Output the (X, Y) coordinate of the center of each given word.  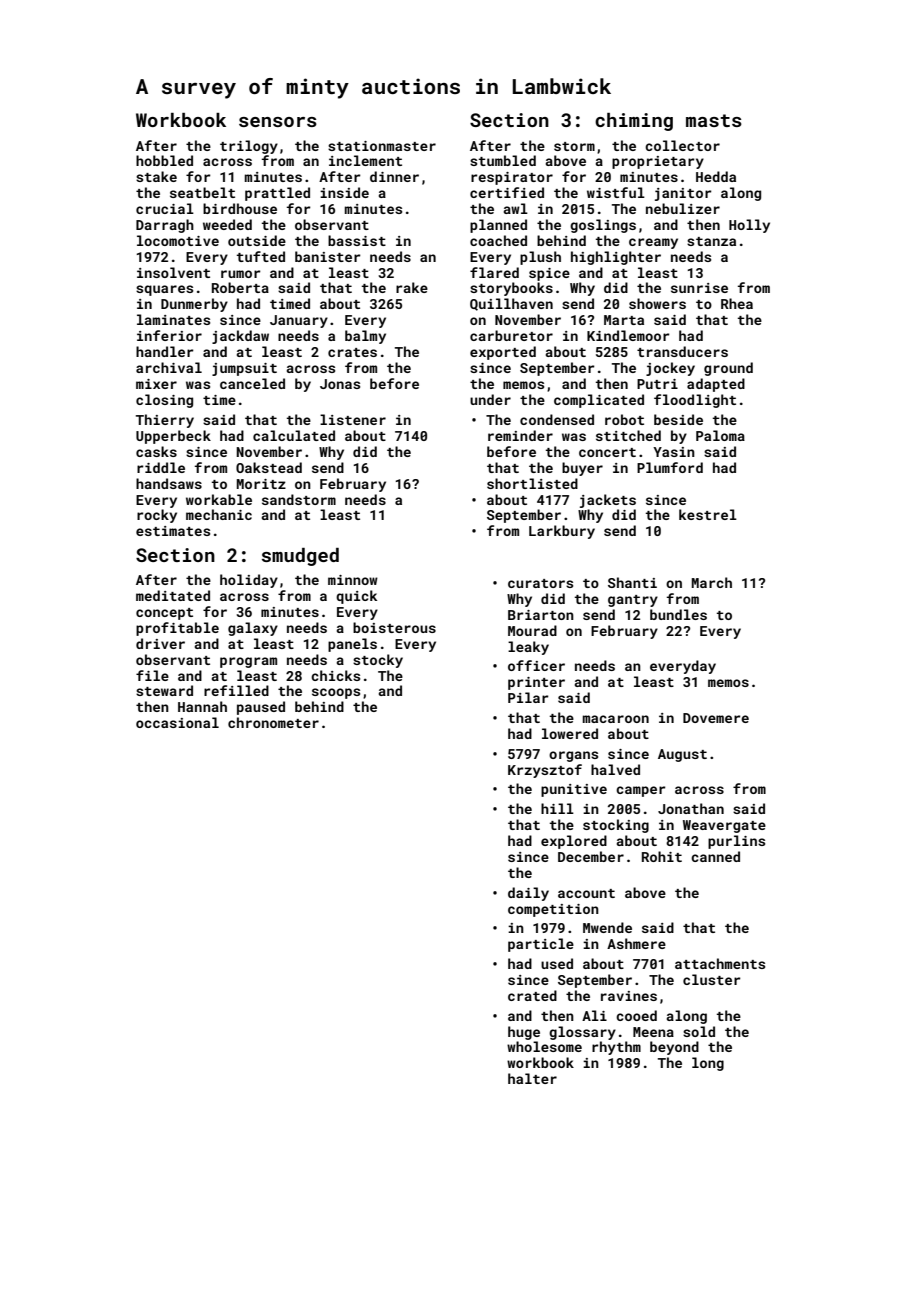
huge (524, 1033)
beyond (674, 1048)
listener (353, 419)
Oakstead (269, 467)
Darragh (165, 226)
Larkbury (562, 532)
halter (532, 1078)
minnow (353, 580)
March (712, 582)
